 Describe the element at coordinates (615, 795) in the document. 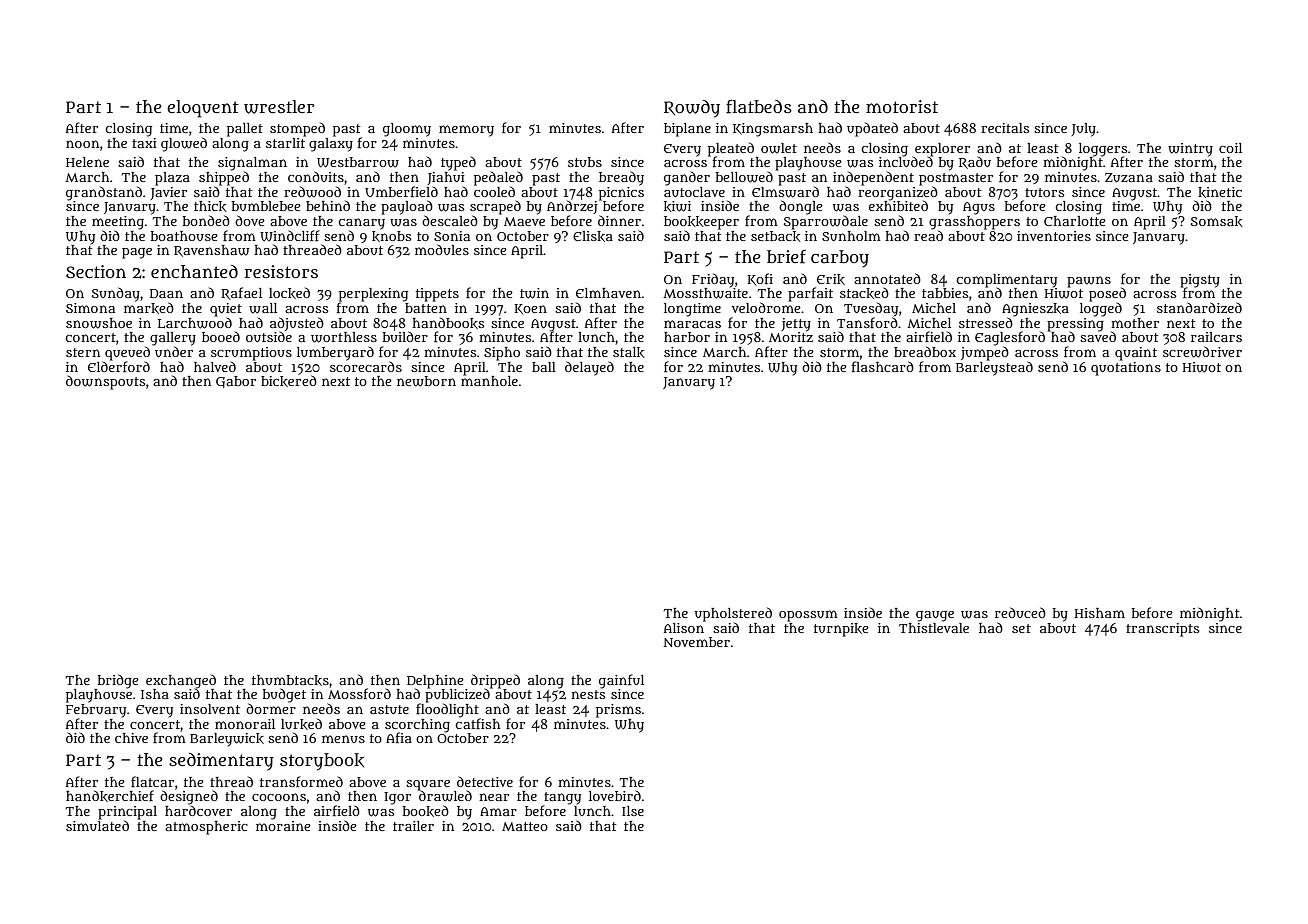

I see `lovebird` at that location.
